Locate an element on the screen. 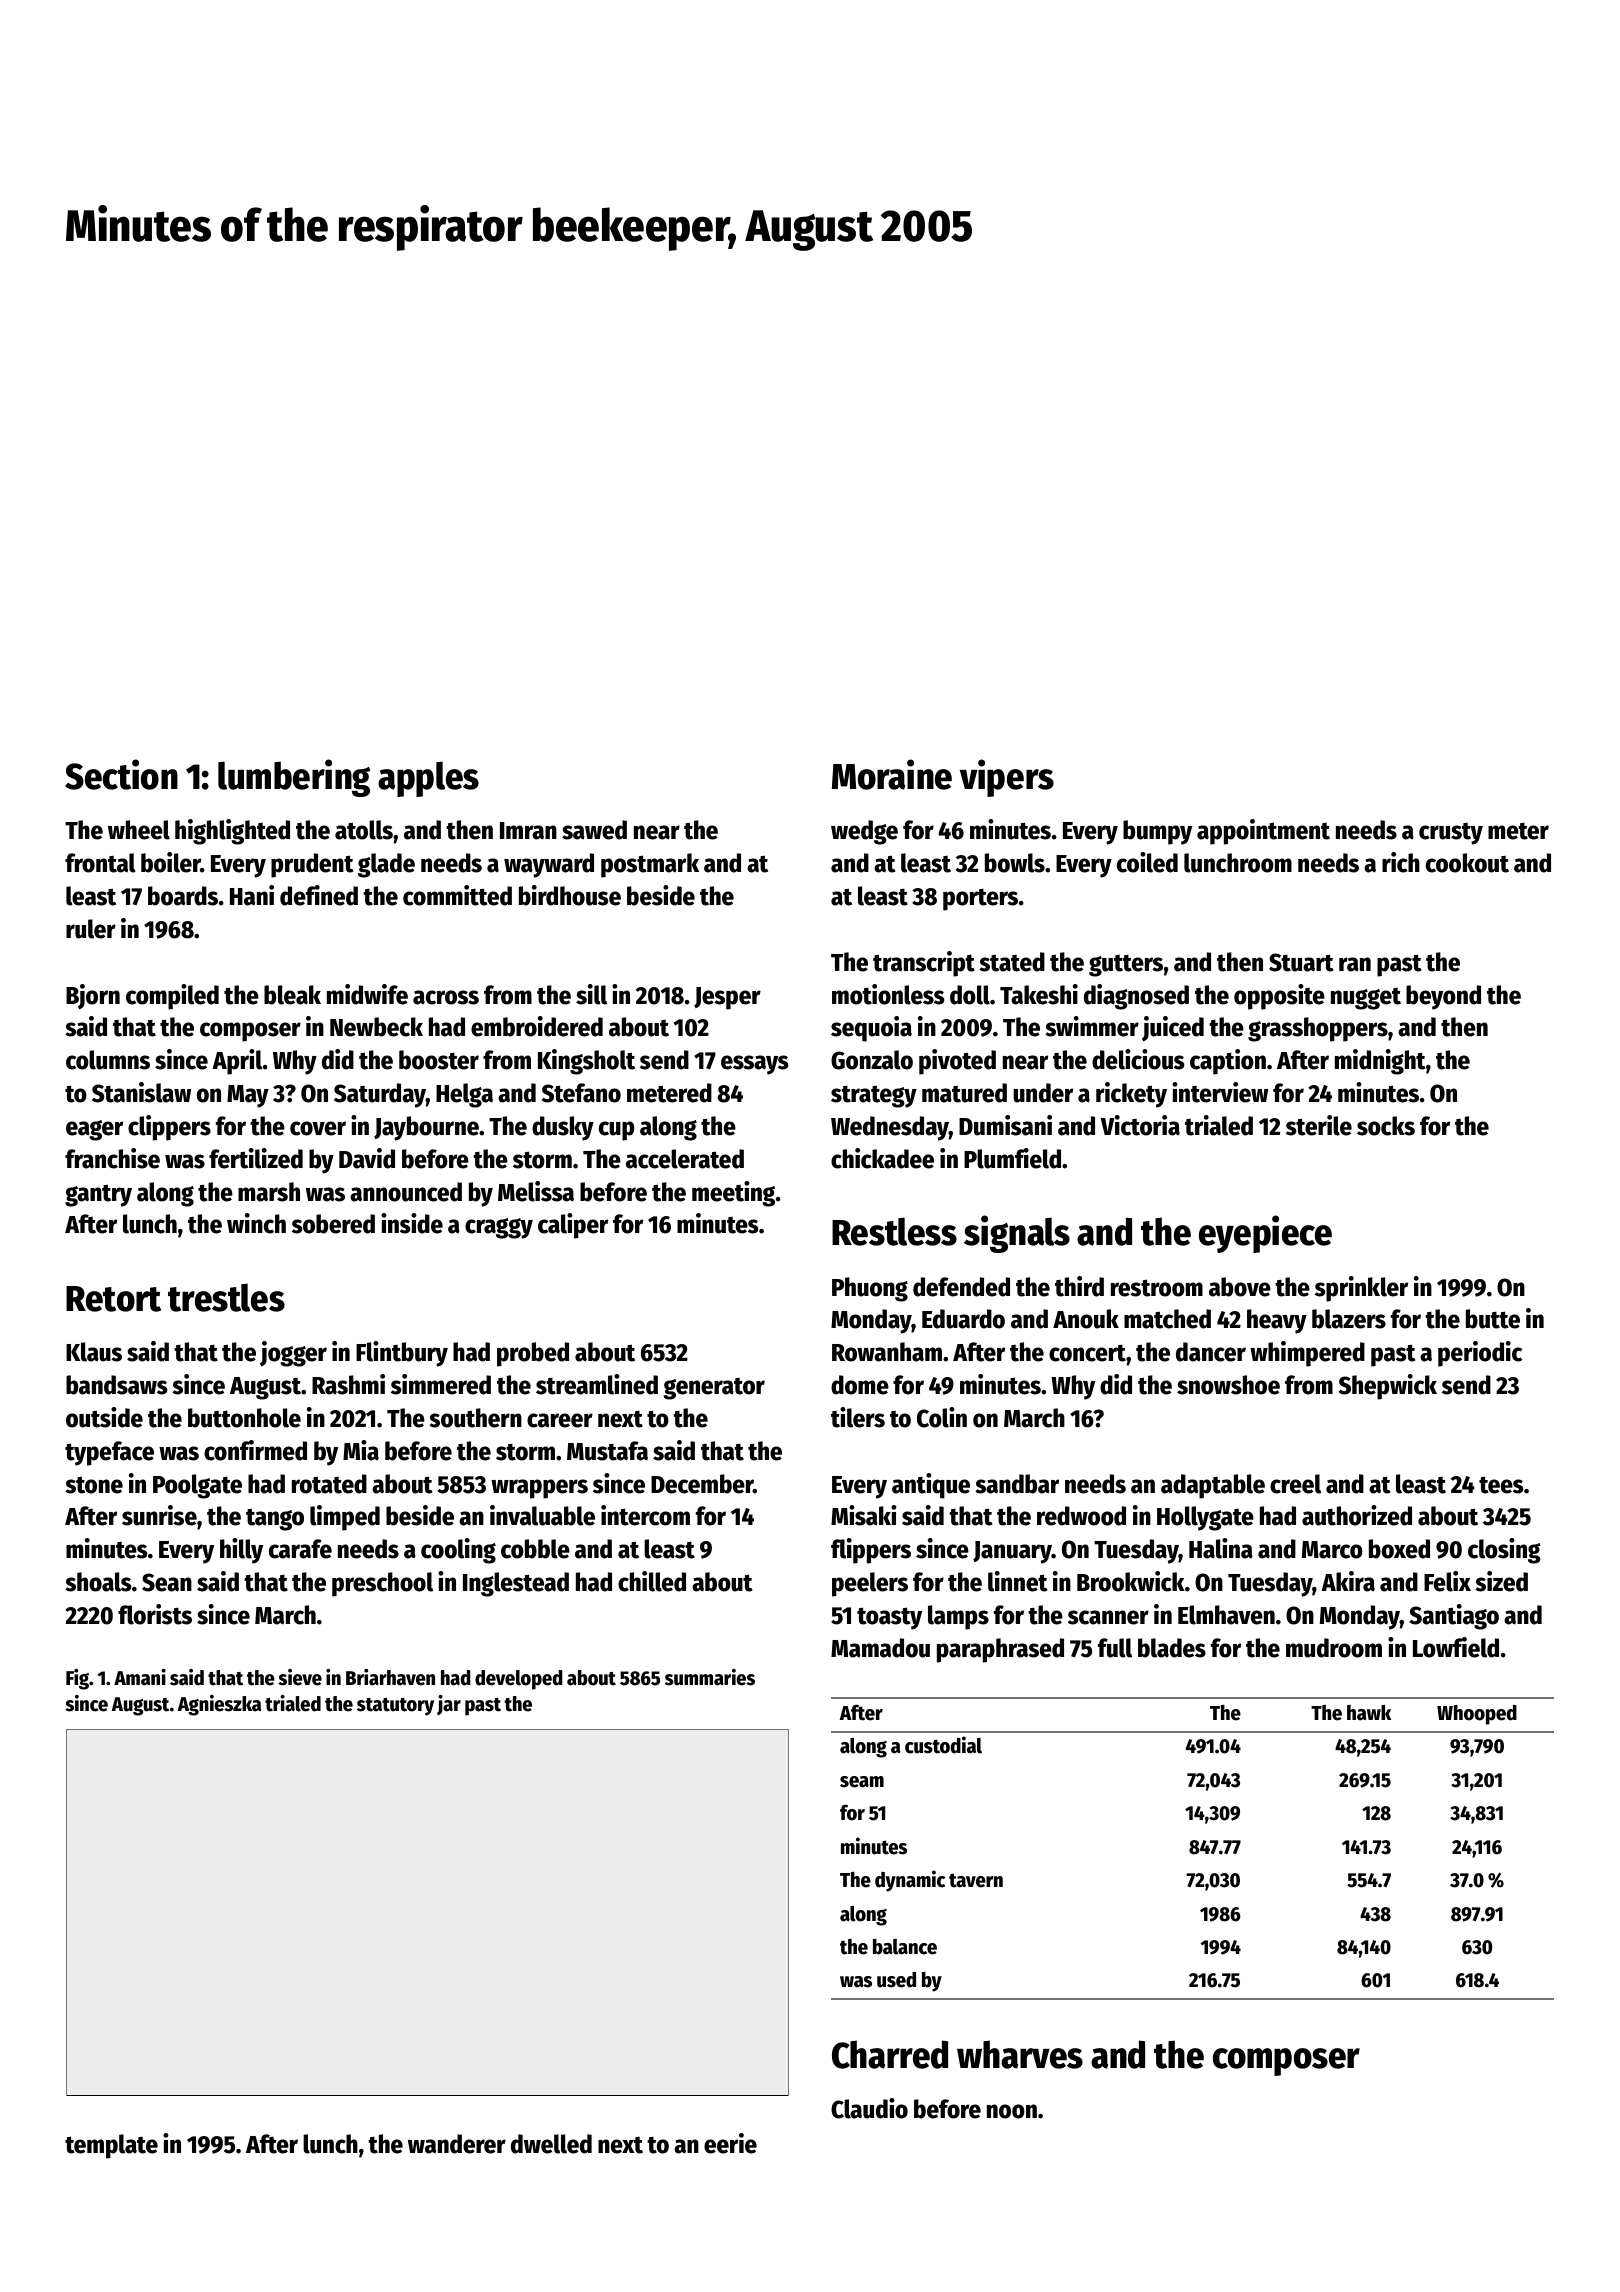 This screenshot has width=1620, height=2292. Briarhaven is located at coordinates (390, 1677).
